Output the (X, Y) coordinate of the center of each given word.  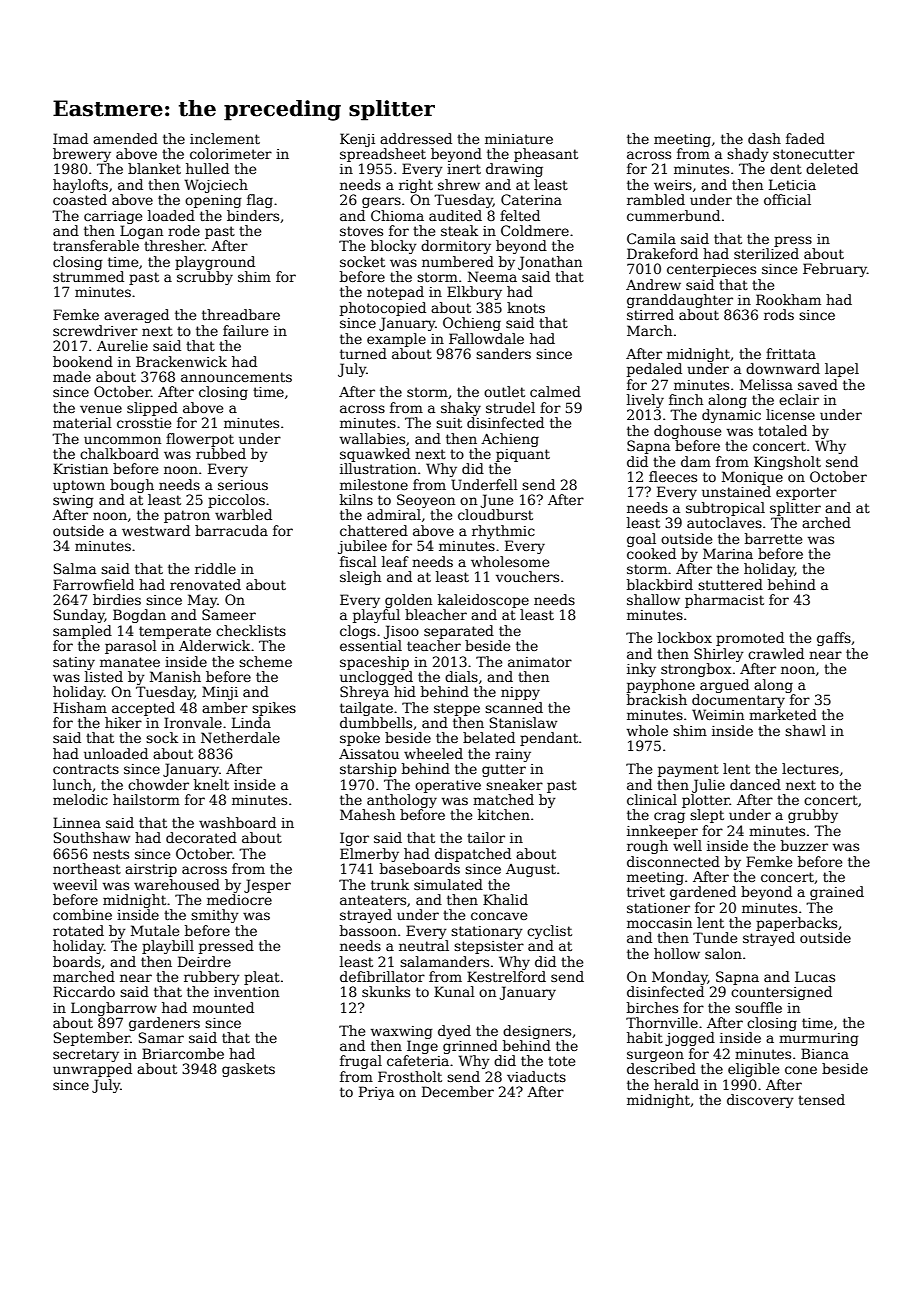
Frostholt (410, 1076)
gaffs (834, 639)
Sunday (79, 616)
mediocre (239, 899)
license (790, 414)
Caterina (531, 199)
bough (132, 486)
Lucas (815, 976)
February (835, 270)
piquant (523, 455)
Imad (70, 138)
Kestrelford (506, 976)
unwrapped (92, 1070)
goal (641, 540)
